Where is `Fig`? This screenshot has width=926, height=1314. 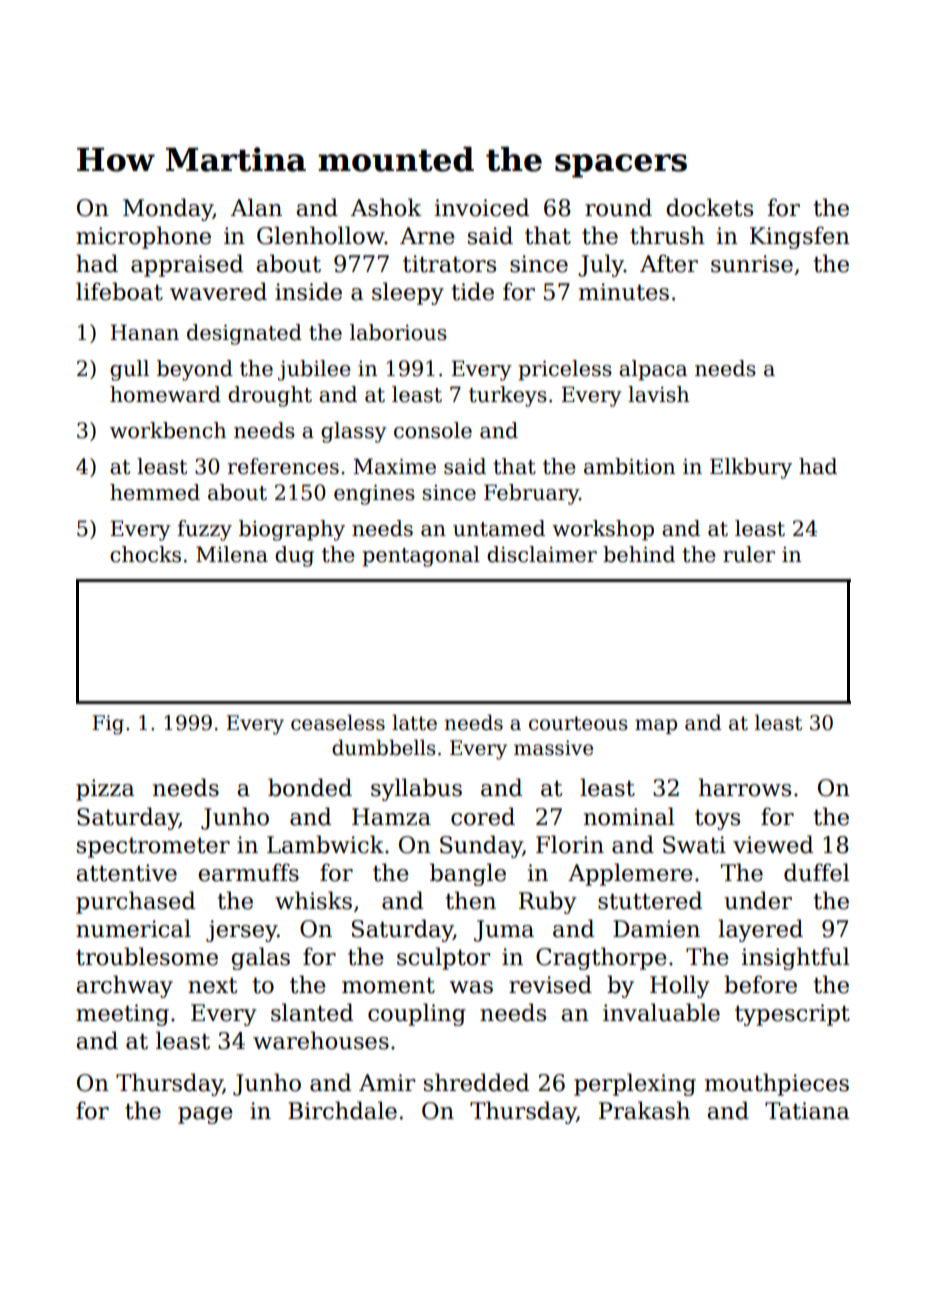
Fig is located at coordinates (108, 725).
